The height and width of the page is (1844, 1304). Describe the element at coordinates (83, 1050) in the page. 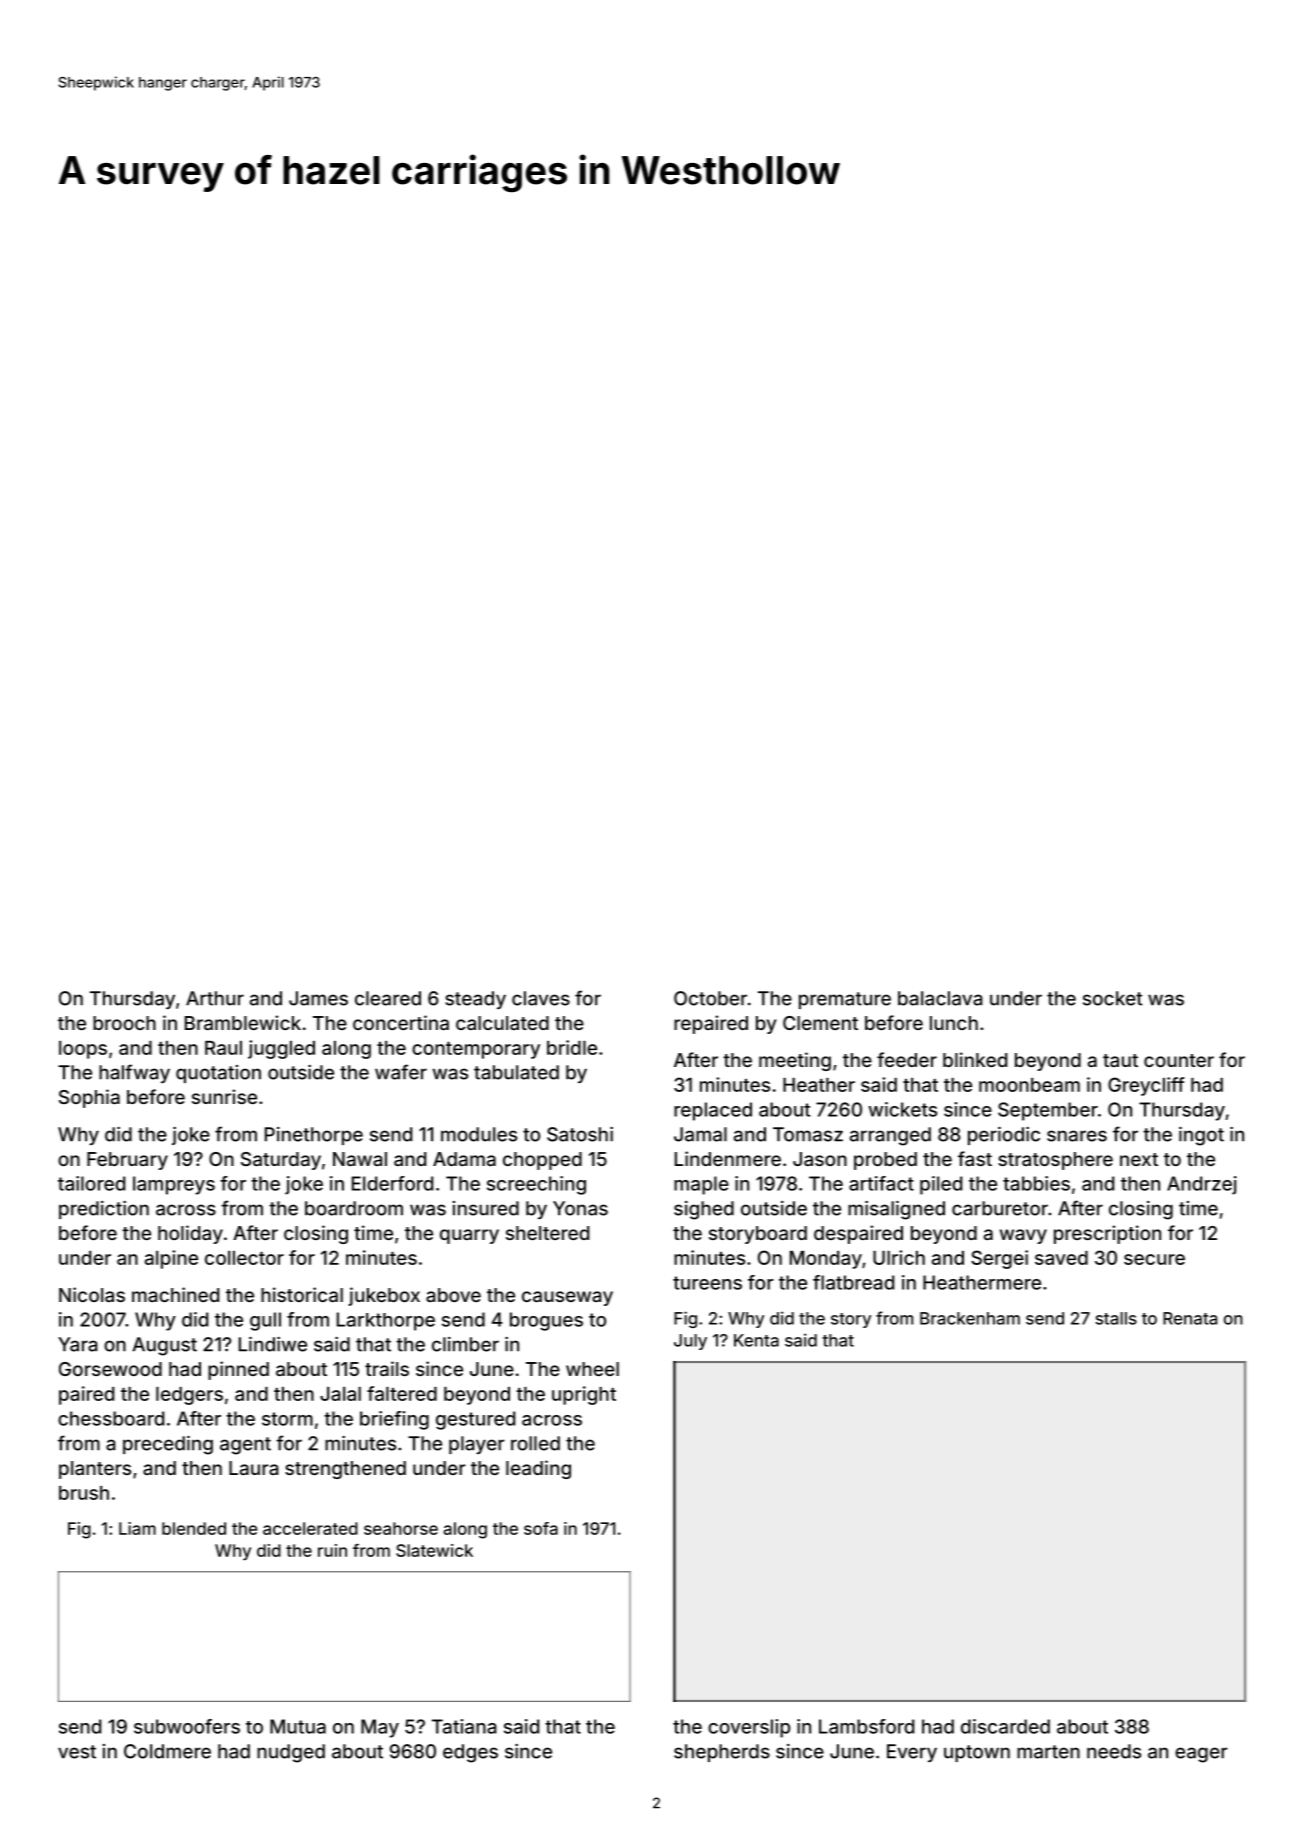

I see `loops` at that location.
